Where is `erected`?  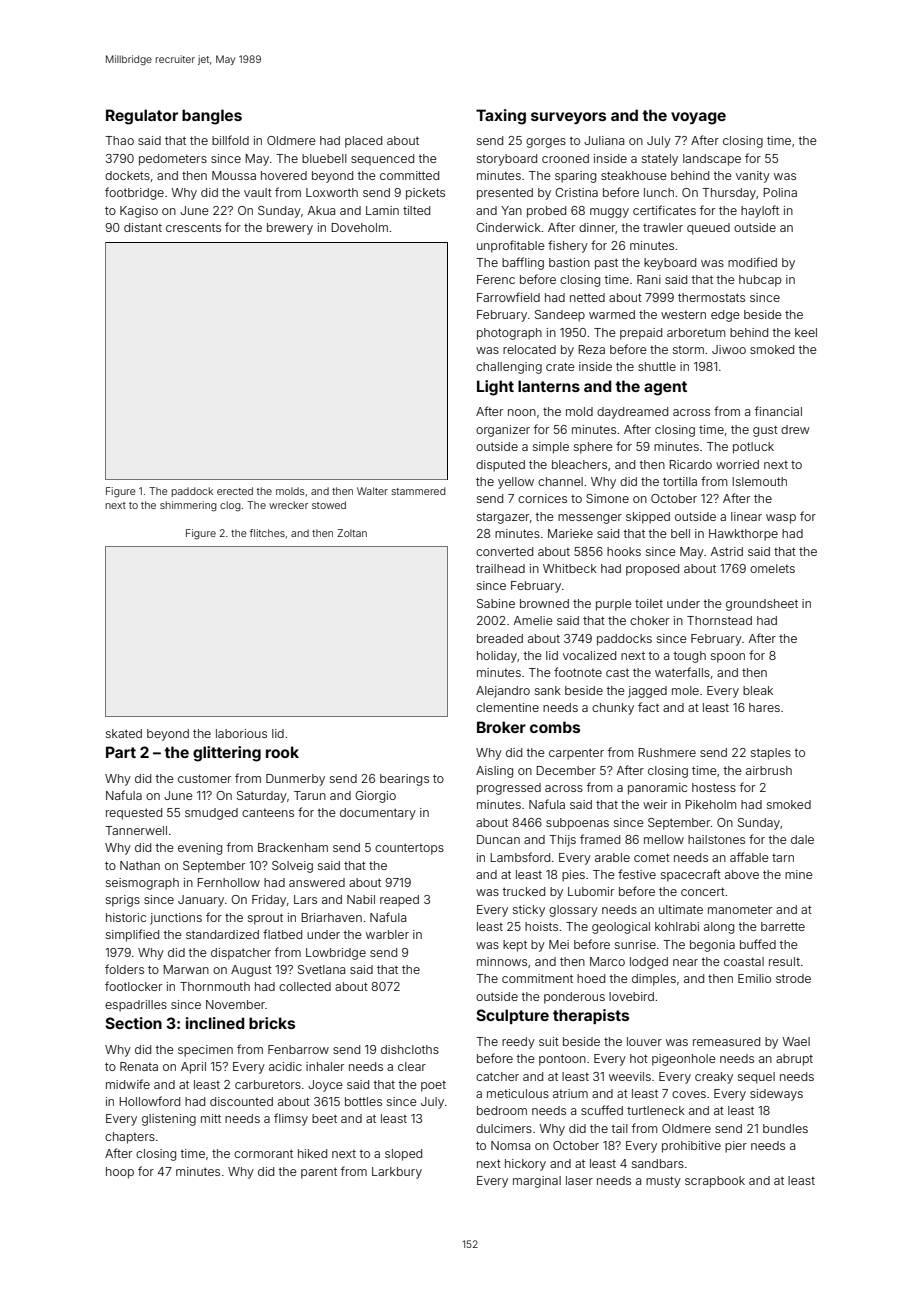 erected is located at coordinates (235, 491).
